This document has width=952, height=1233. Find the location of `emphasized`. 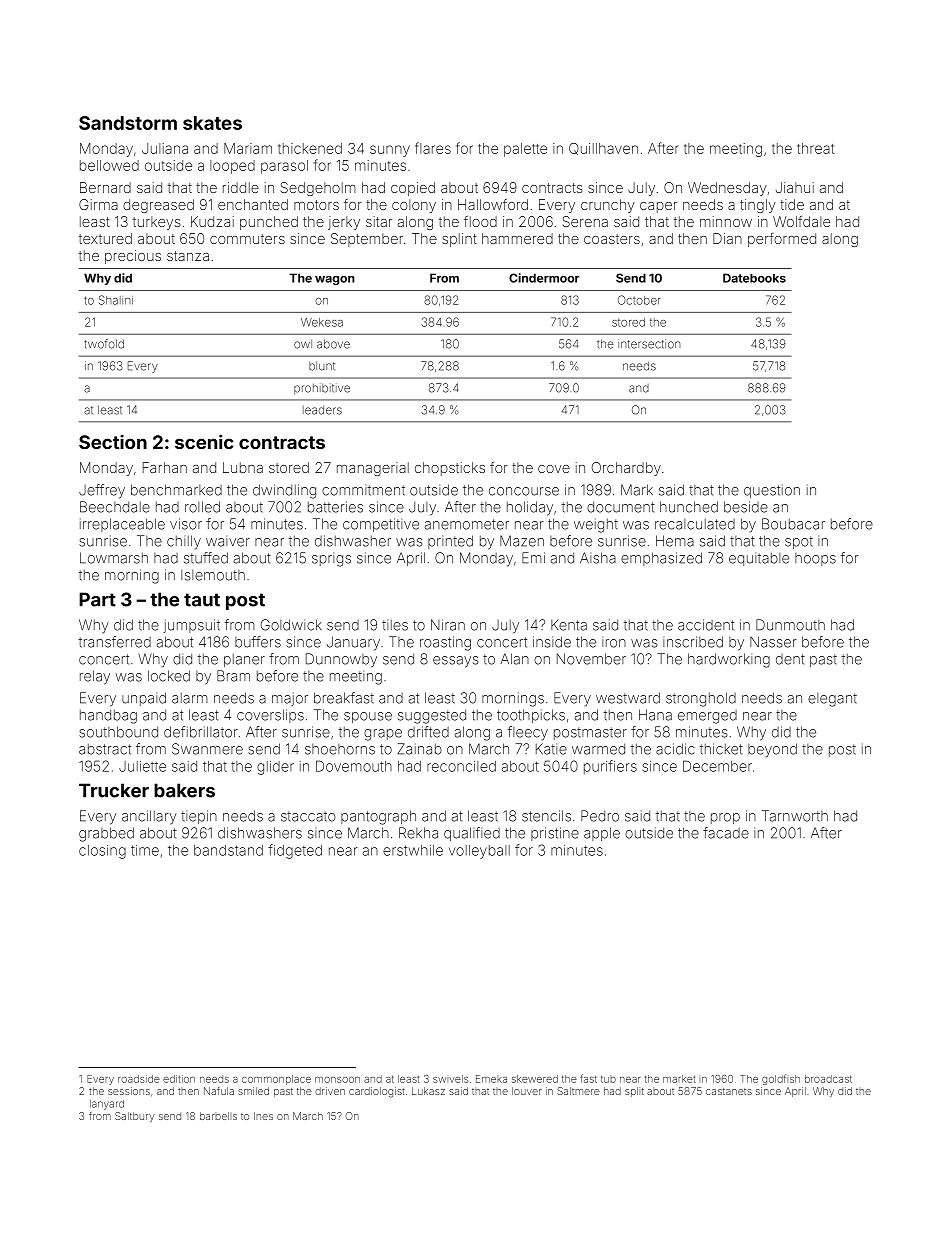

emphasized is located at coordinates (661, 559).
